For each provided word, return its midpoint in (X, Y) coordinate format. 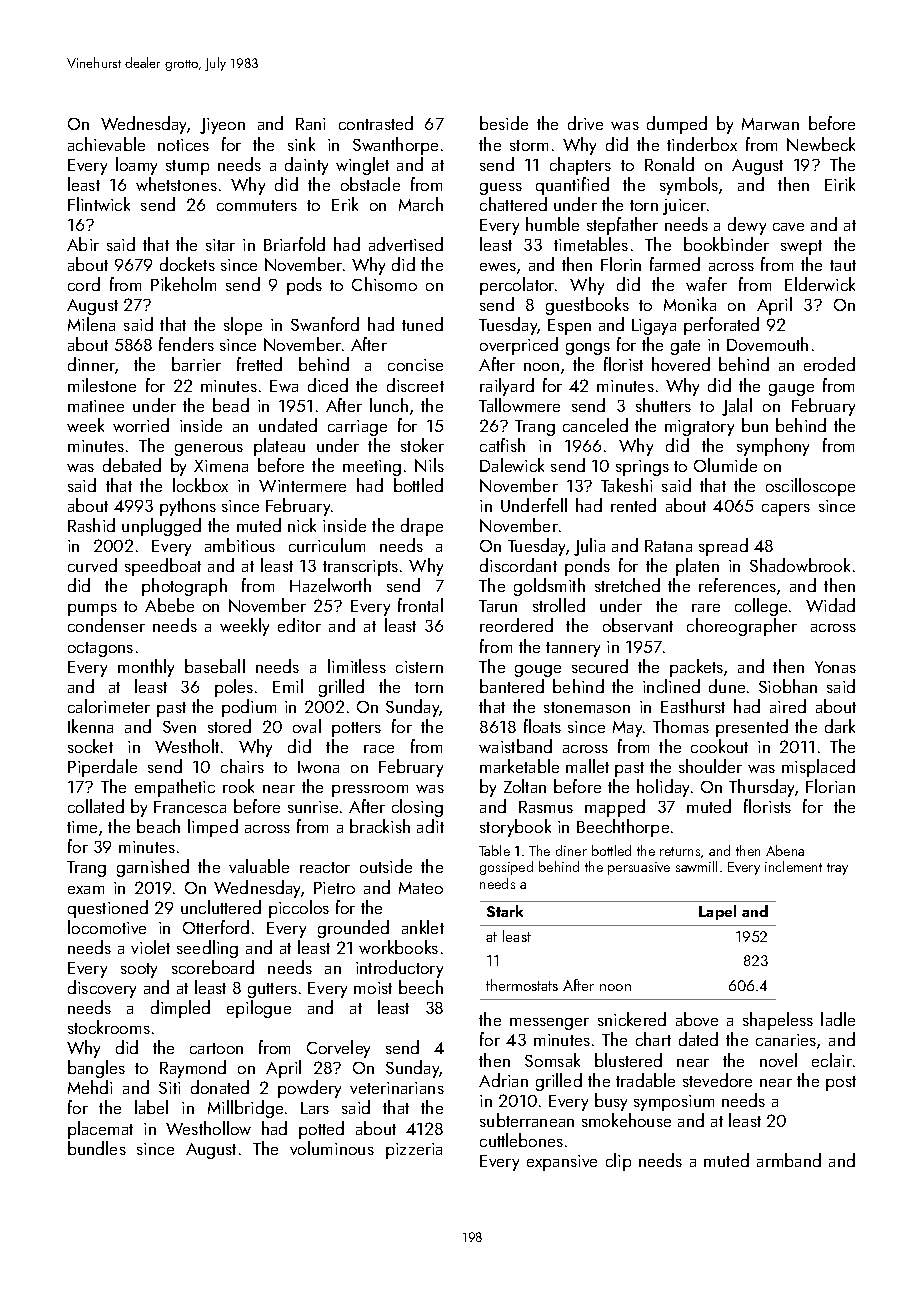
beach (158, 826)
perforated (721, 326)
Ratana (668, 546)
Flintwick (99, 204)
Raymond (193, 1069)
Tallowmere (519, 405)
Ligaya (654, 327)
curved (92, 565)
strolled (559, 605)
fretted (259, 364)
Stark (505, 911)
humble (552, 224)
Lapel (717, 912)
